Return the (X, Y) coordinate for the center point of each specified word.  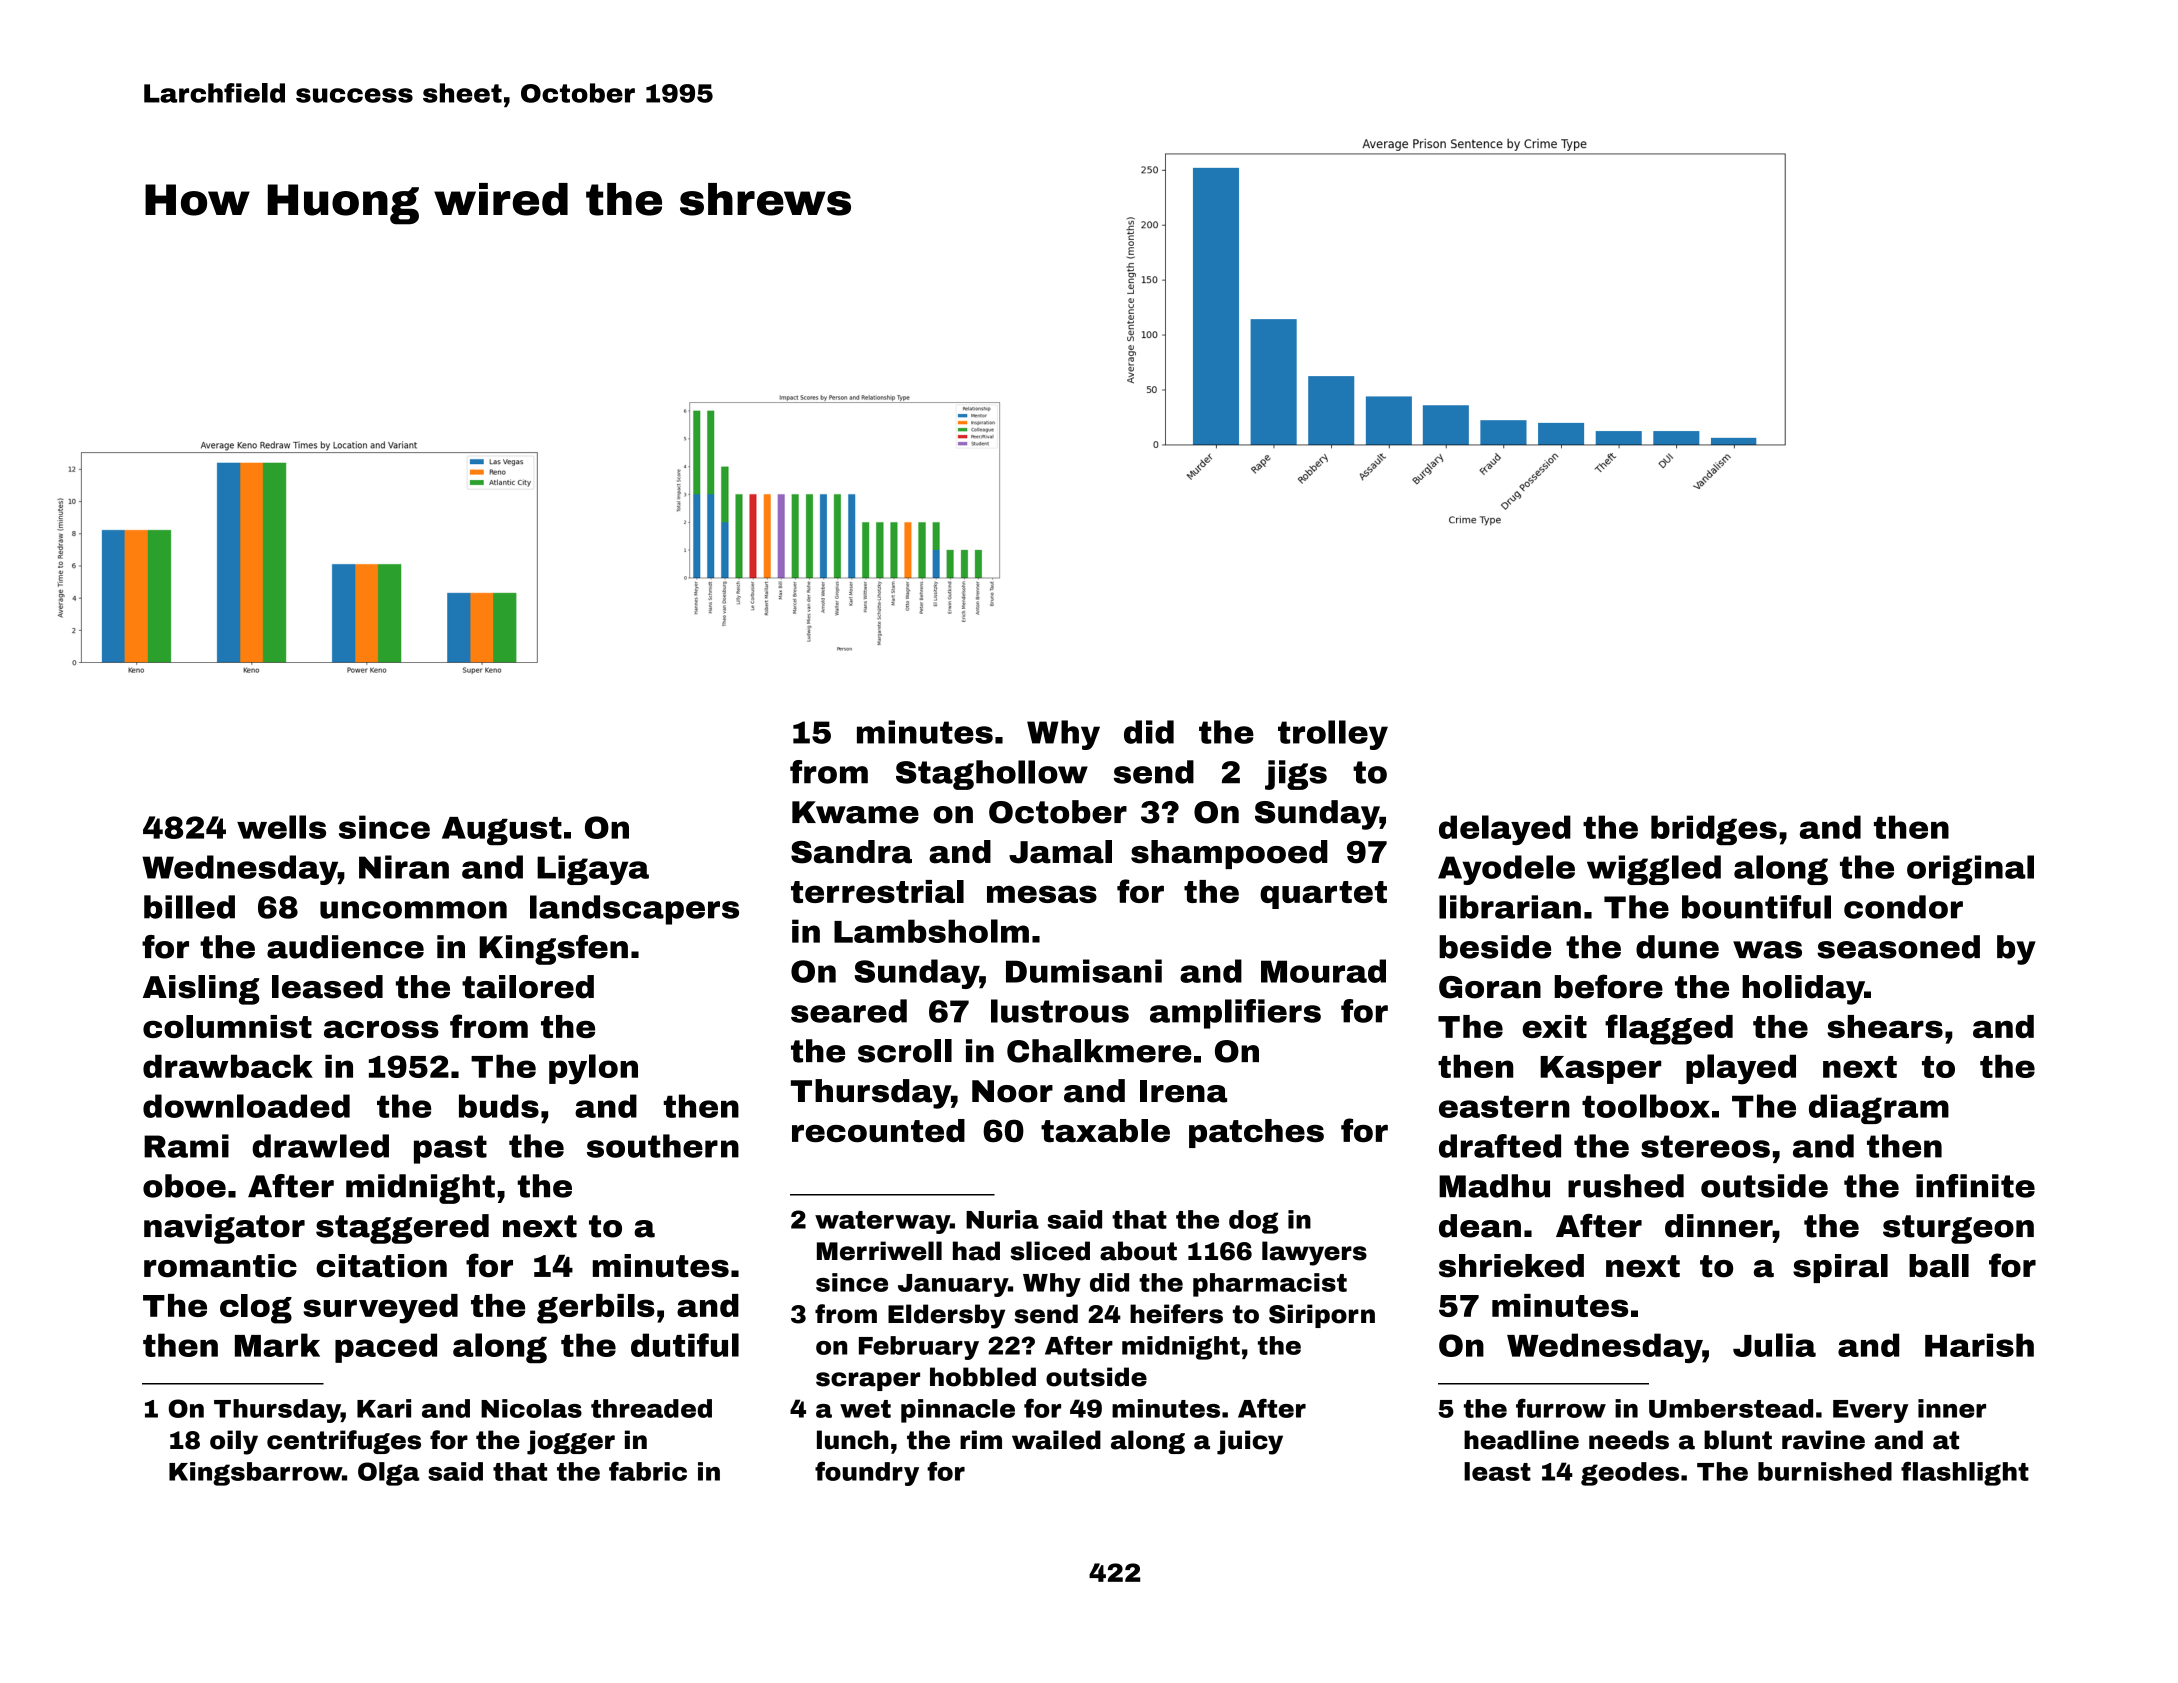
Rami (186, 1146)
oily (234, 1442)
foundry (867, 1474)
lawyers (1314, 1253)
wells (281, 827)
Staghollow (992, 775)
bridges (1714, 830)
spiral (1840, 1268)
